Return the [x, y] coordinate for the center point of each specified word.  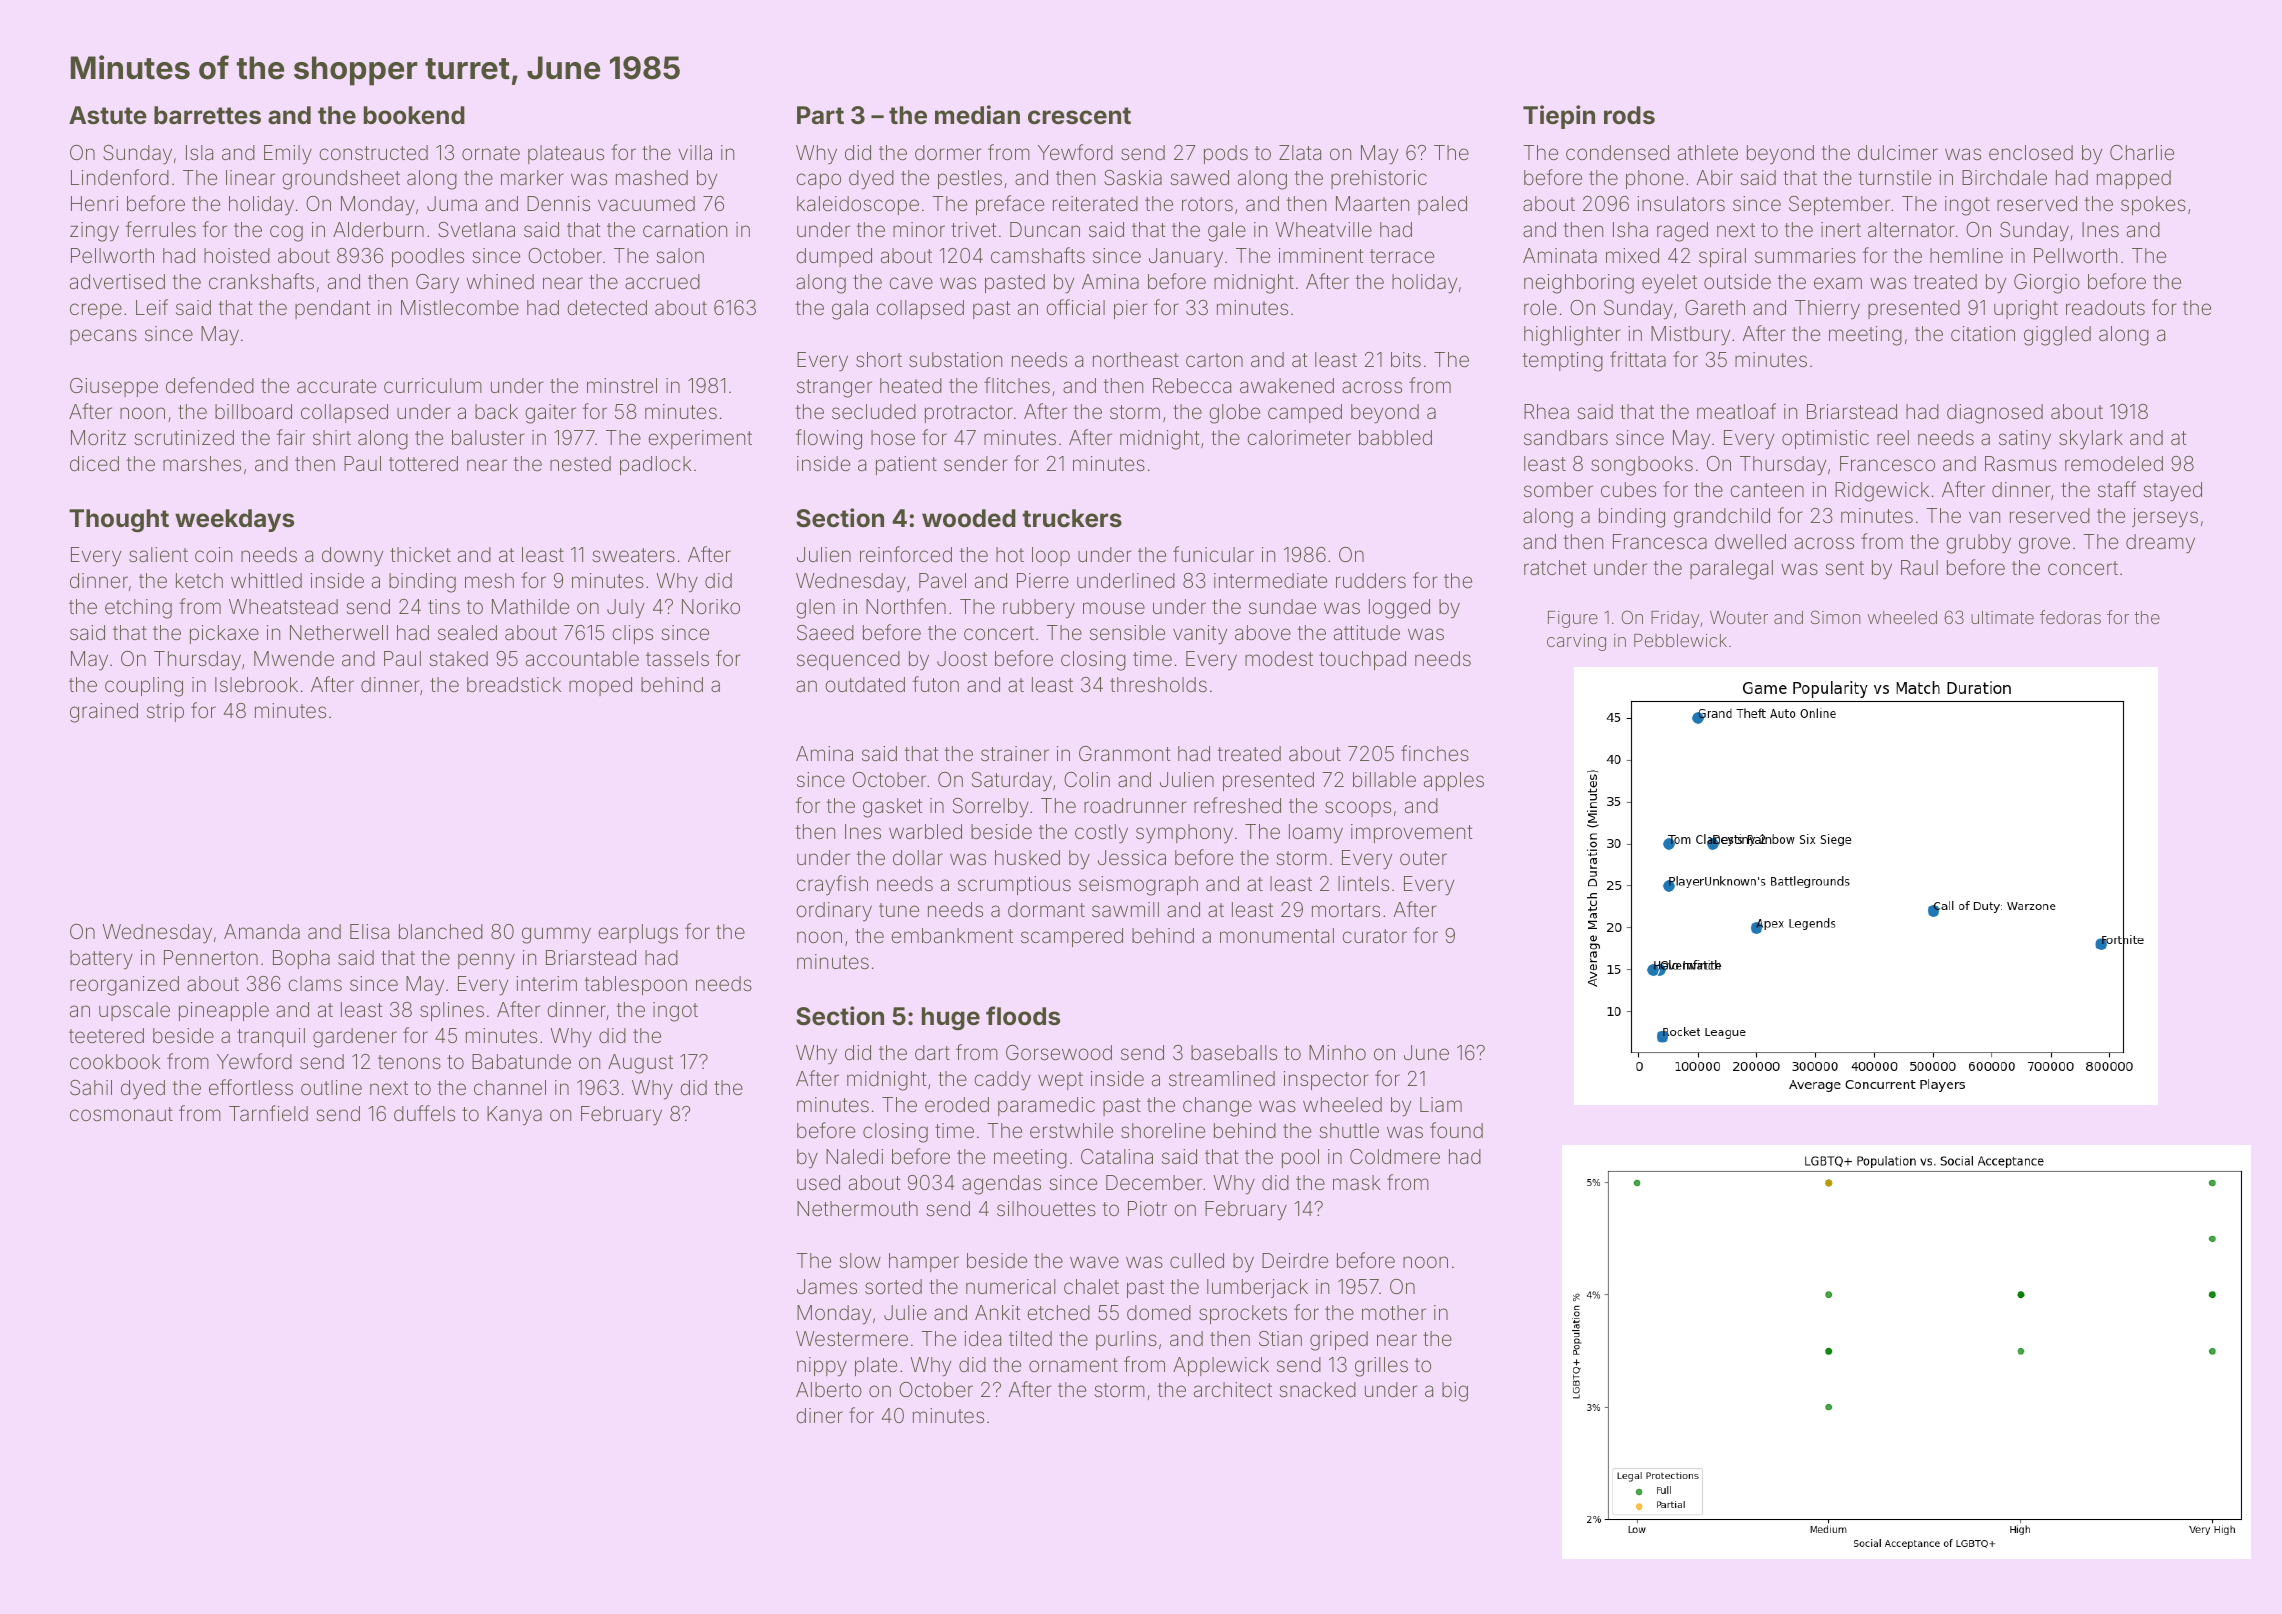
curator [1374, 936]
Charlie [2142, 152]
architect [1233, 1389]
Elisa [369, 931]
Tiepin [1559, 117]
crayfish [832, 885]
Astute [108, 115]
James [827, 1286]
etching [138, 609]
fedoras [2070, 617]
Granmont [1124, 753]
